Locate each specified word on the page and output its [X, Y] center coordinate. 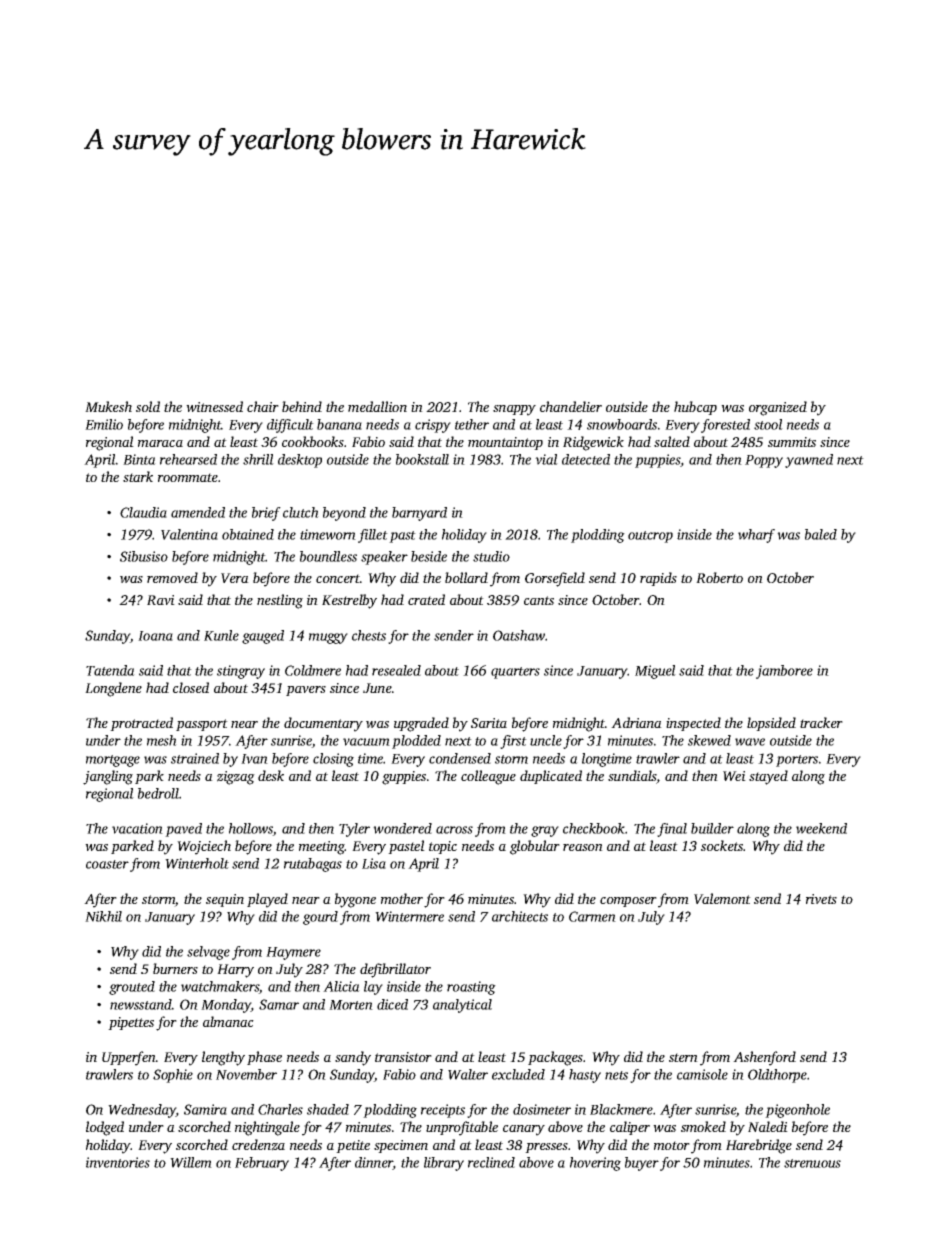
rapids [658, 579]
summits [792, 442]
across [454, 830]
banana [339, 424]
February [262, 1164]
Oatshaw [519, 635]
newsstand [141, 1004]
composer [628, 902]
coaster [107, 864]
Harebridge [759, 1146]
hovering [595, 1164]
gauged [263, 637]
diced [392, 1004]
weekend [821, 828]
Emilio [104, 424]
